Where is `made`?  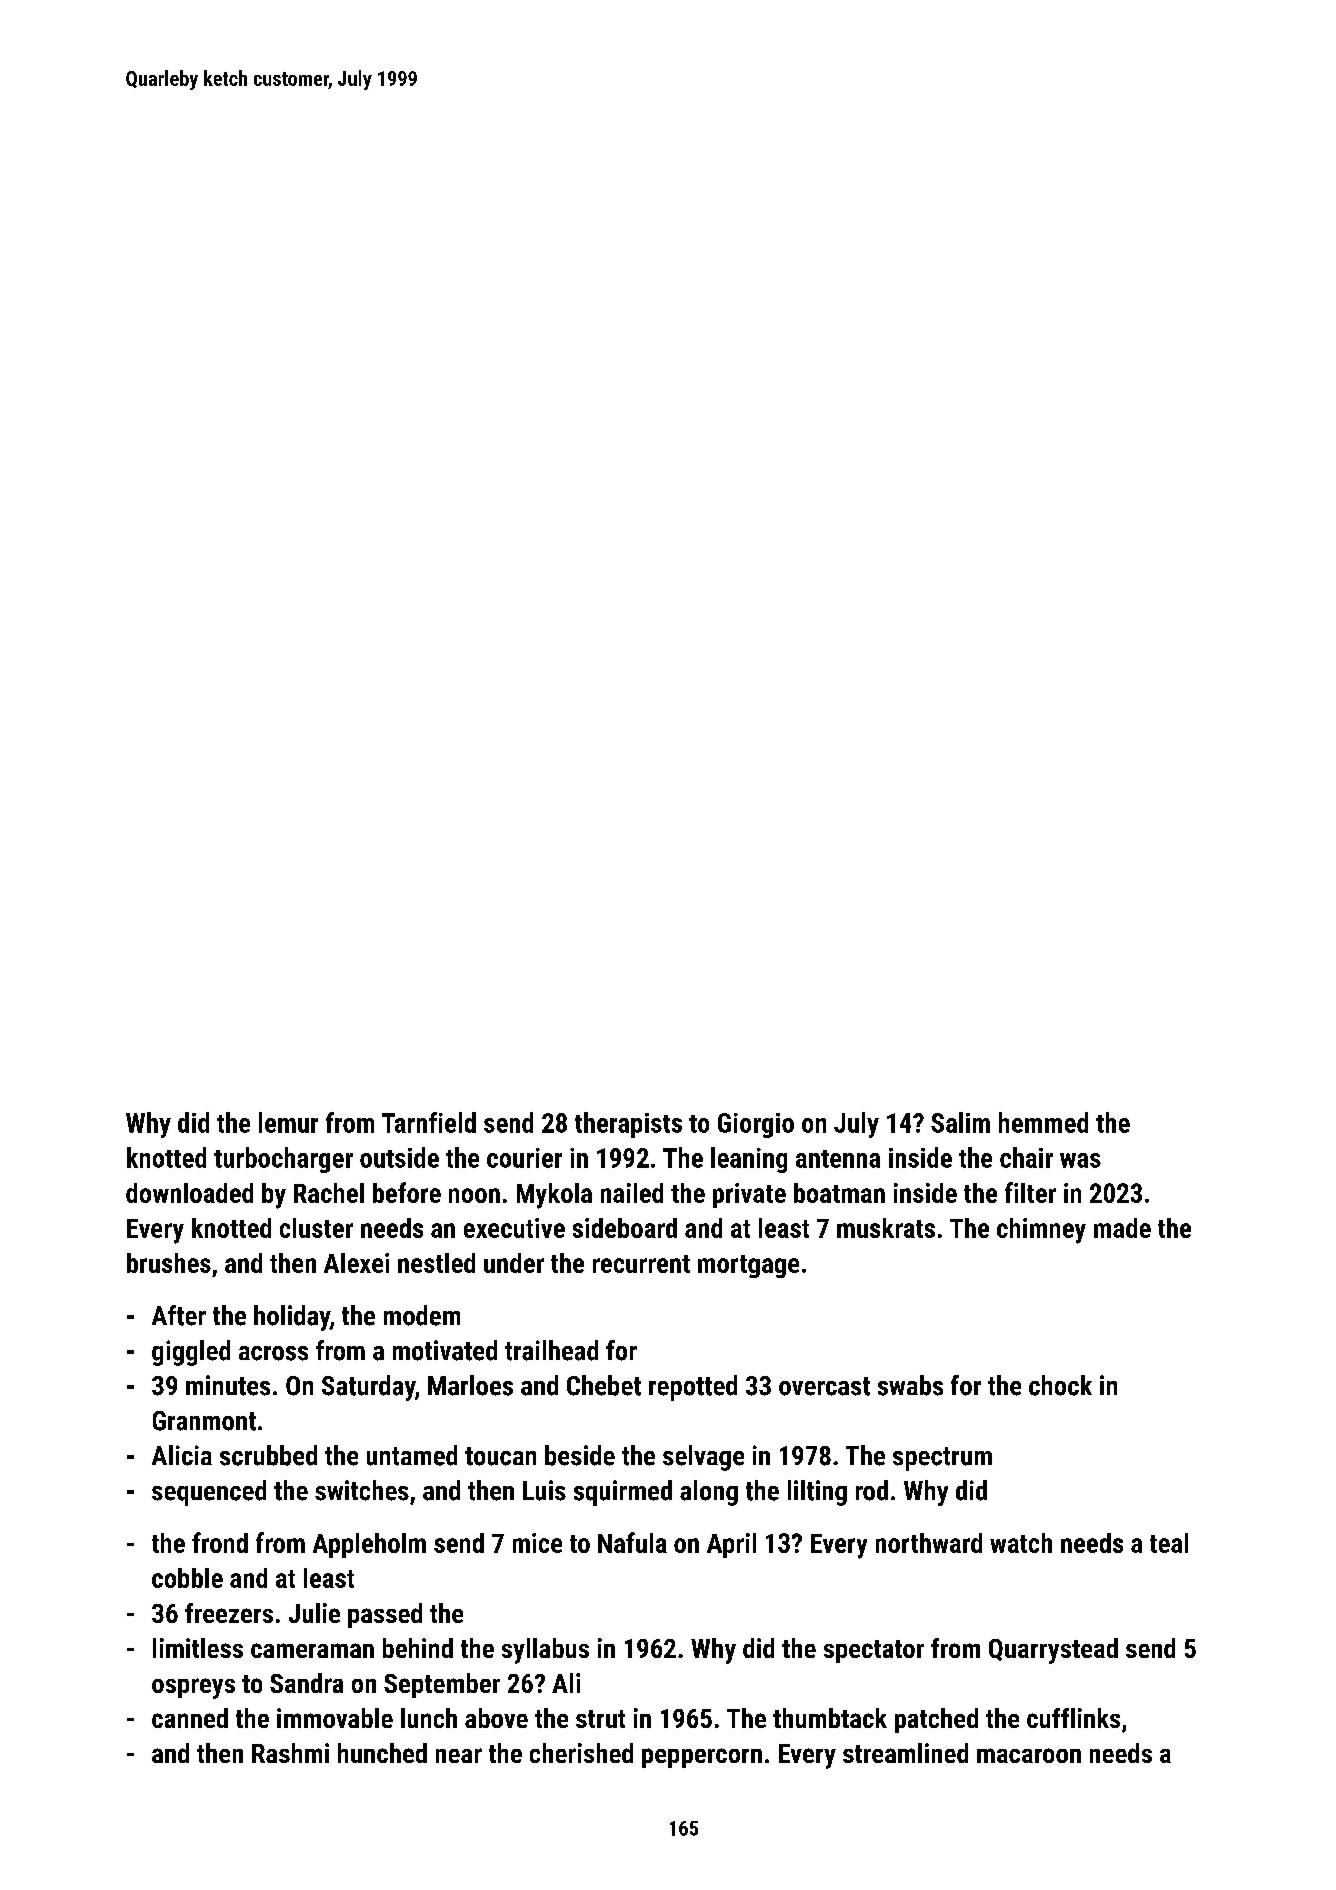
made is located at coordinates (1122, 1228).
